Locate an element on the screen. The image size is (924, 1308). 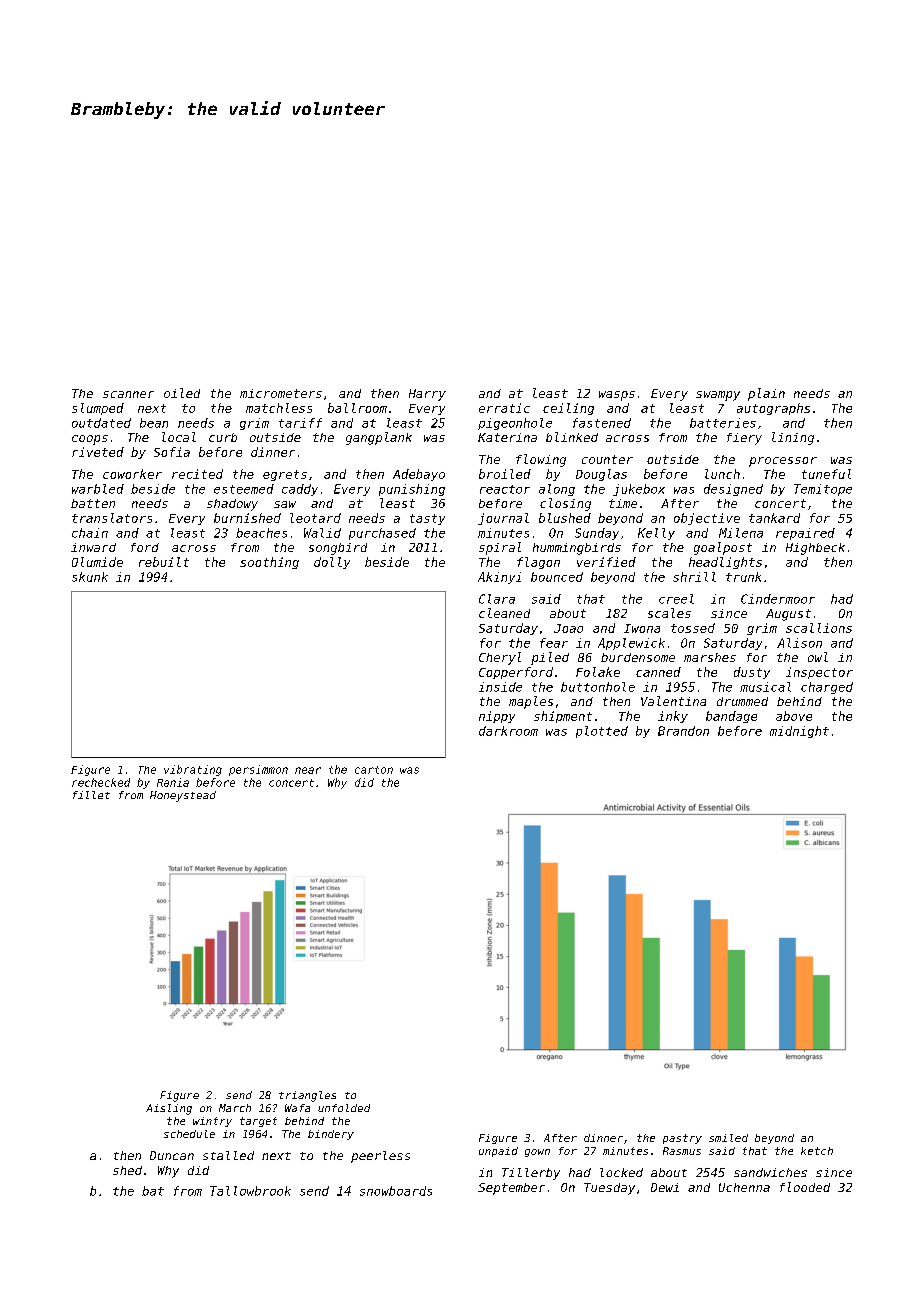
gown is located at coordinates (537, 1153).
